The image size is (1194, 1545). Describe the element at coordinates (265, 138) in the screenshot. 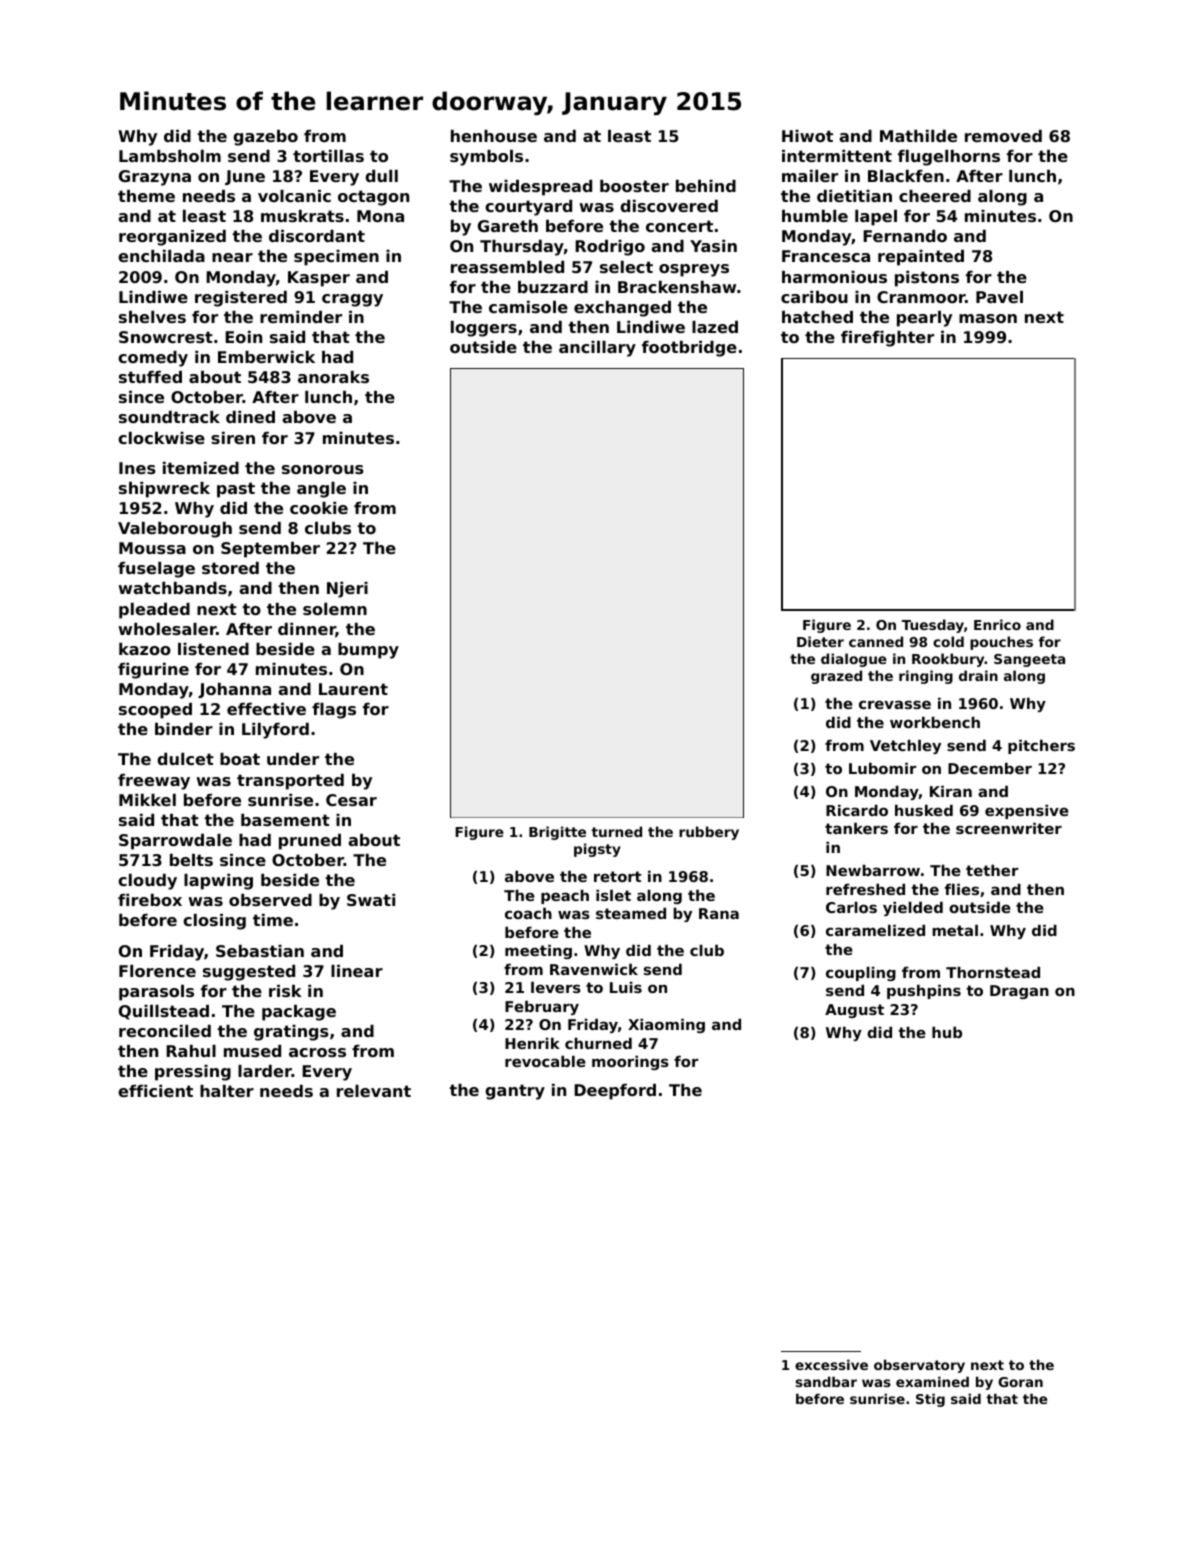

I see `gazebo` at that location.
